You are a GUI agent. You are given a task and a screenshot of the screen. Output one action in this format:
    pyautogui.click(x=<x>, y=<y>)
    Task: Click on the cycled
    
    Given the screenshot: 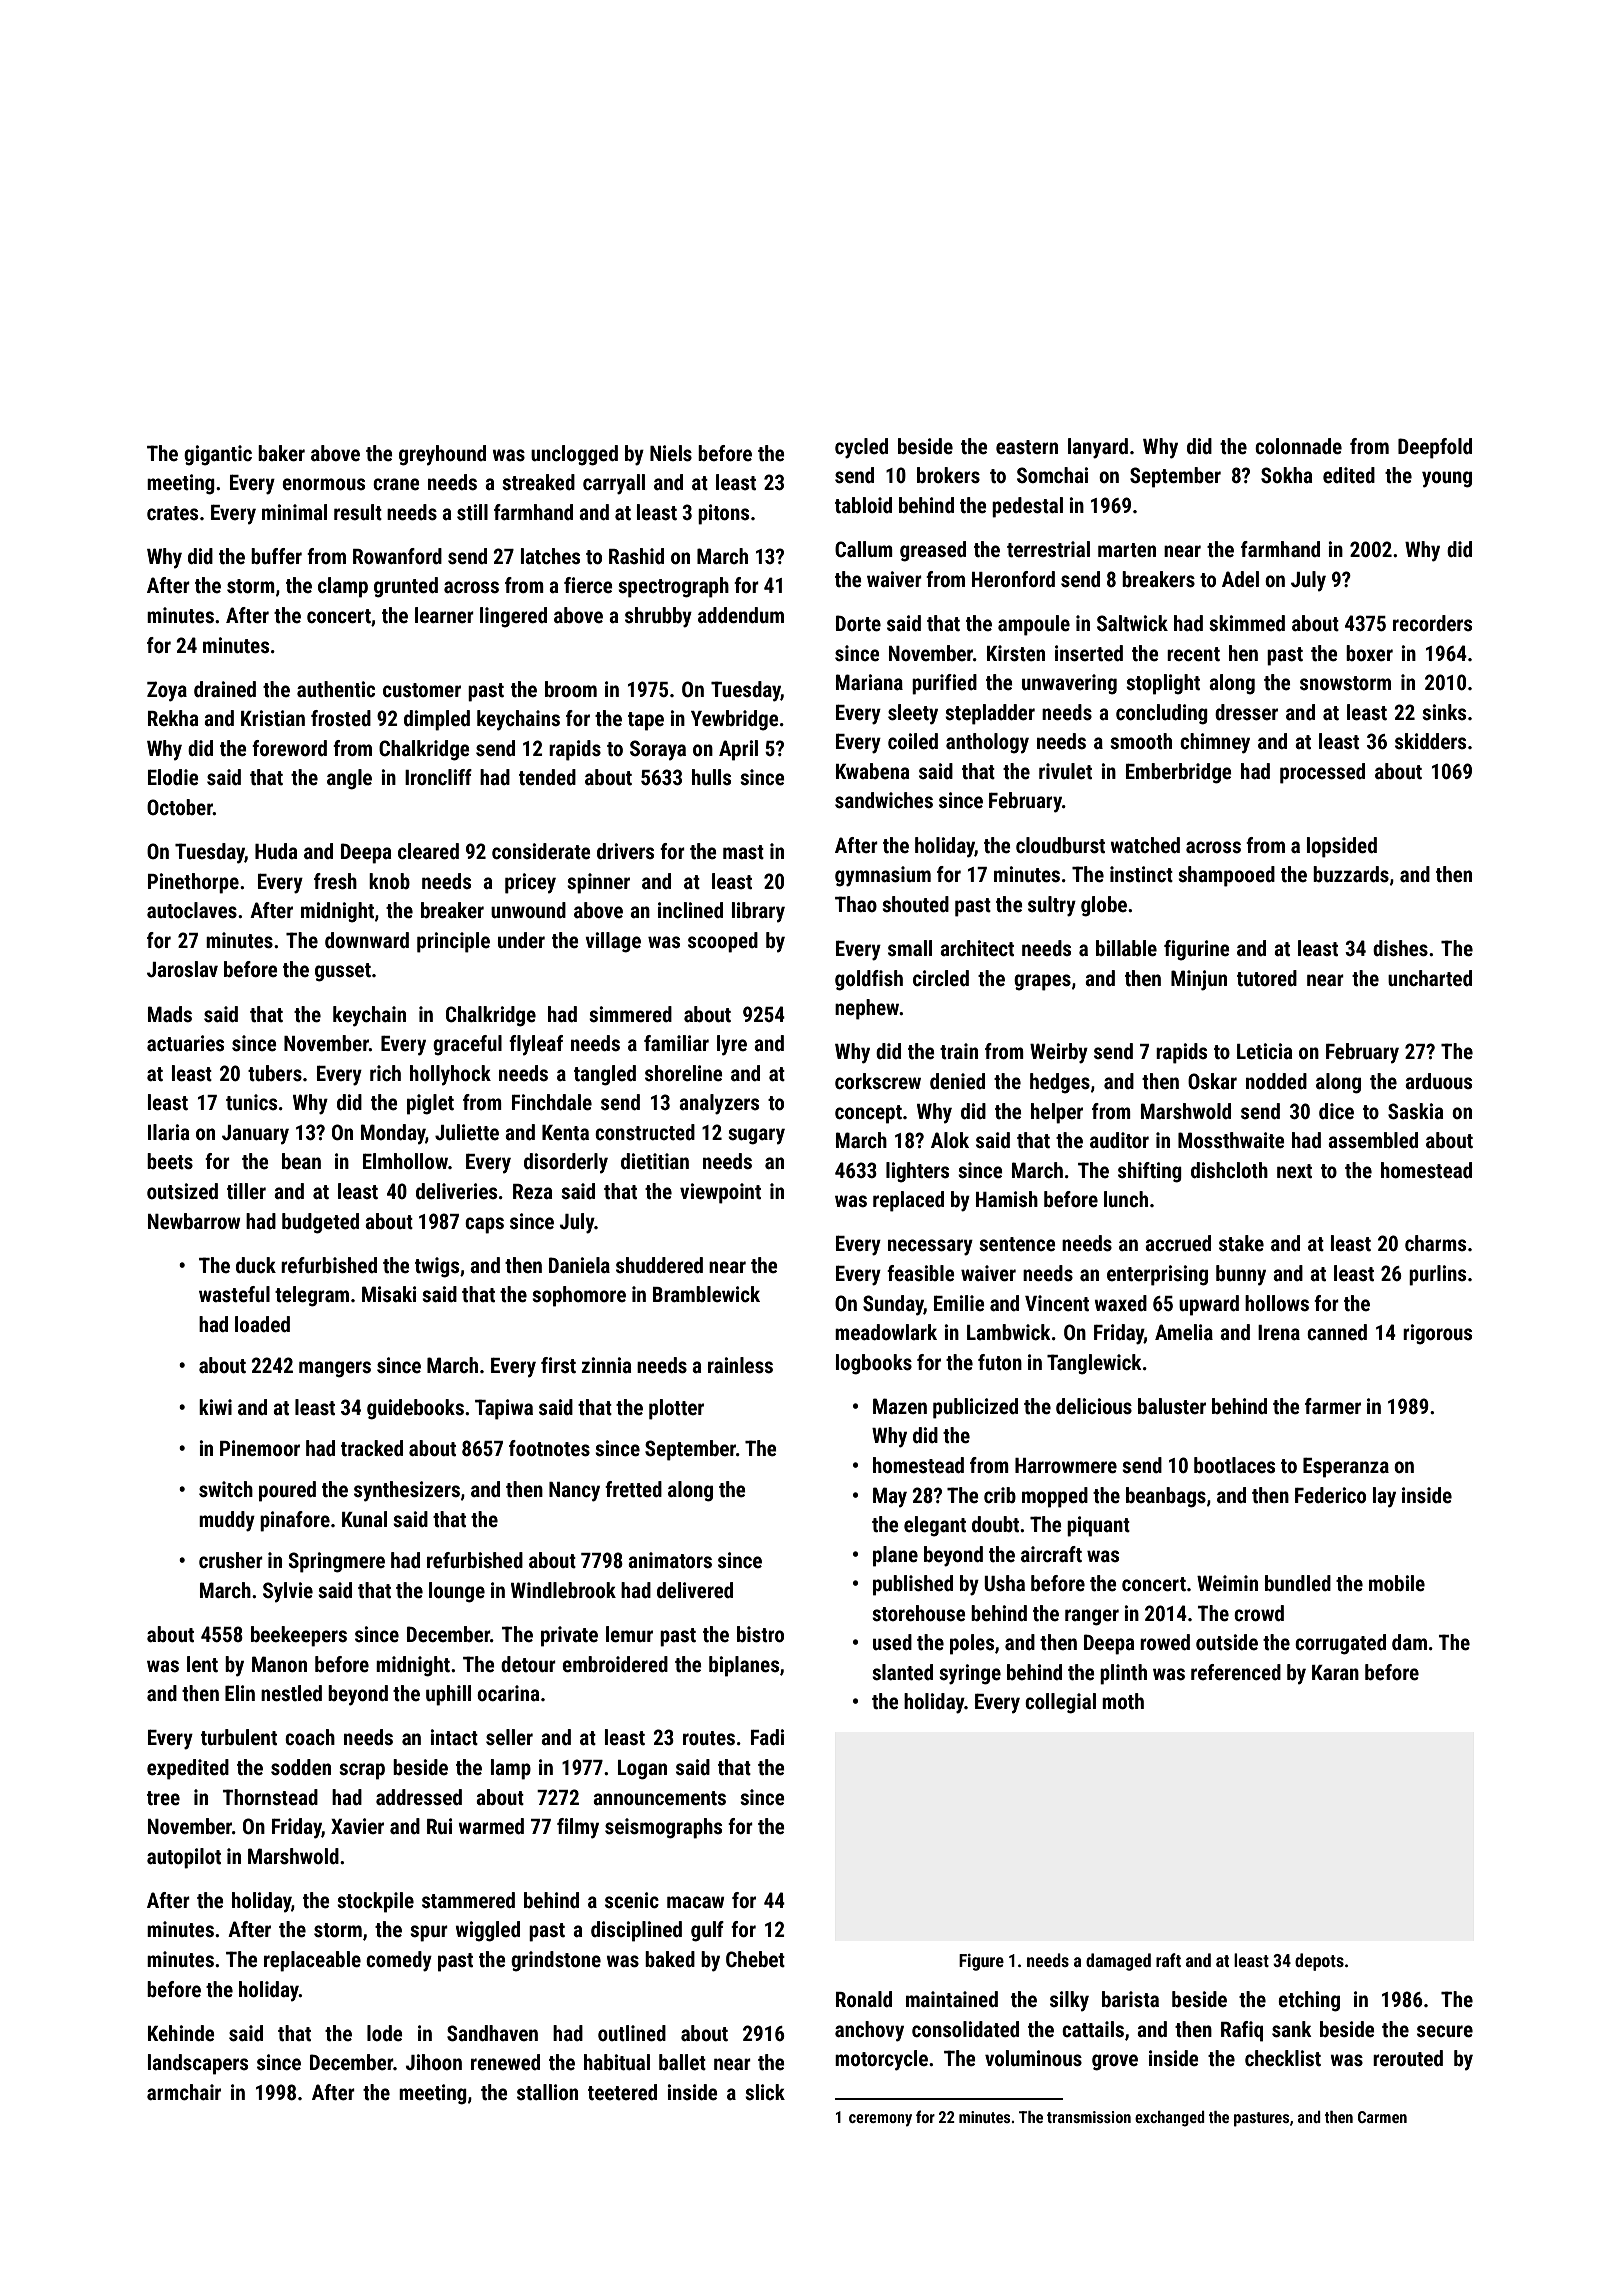 What is the action you would take?
    pyautogui.click(x=861, y=448)
